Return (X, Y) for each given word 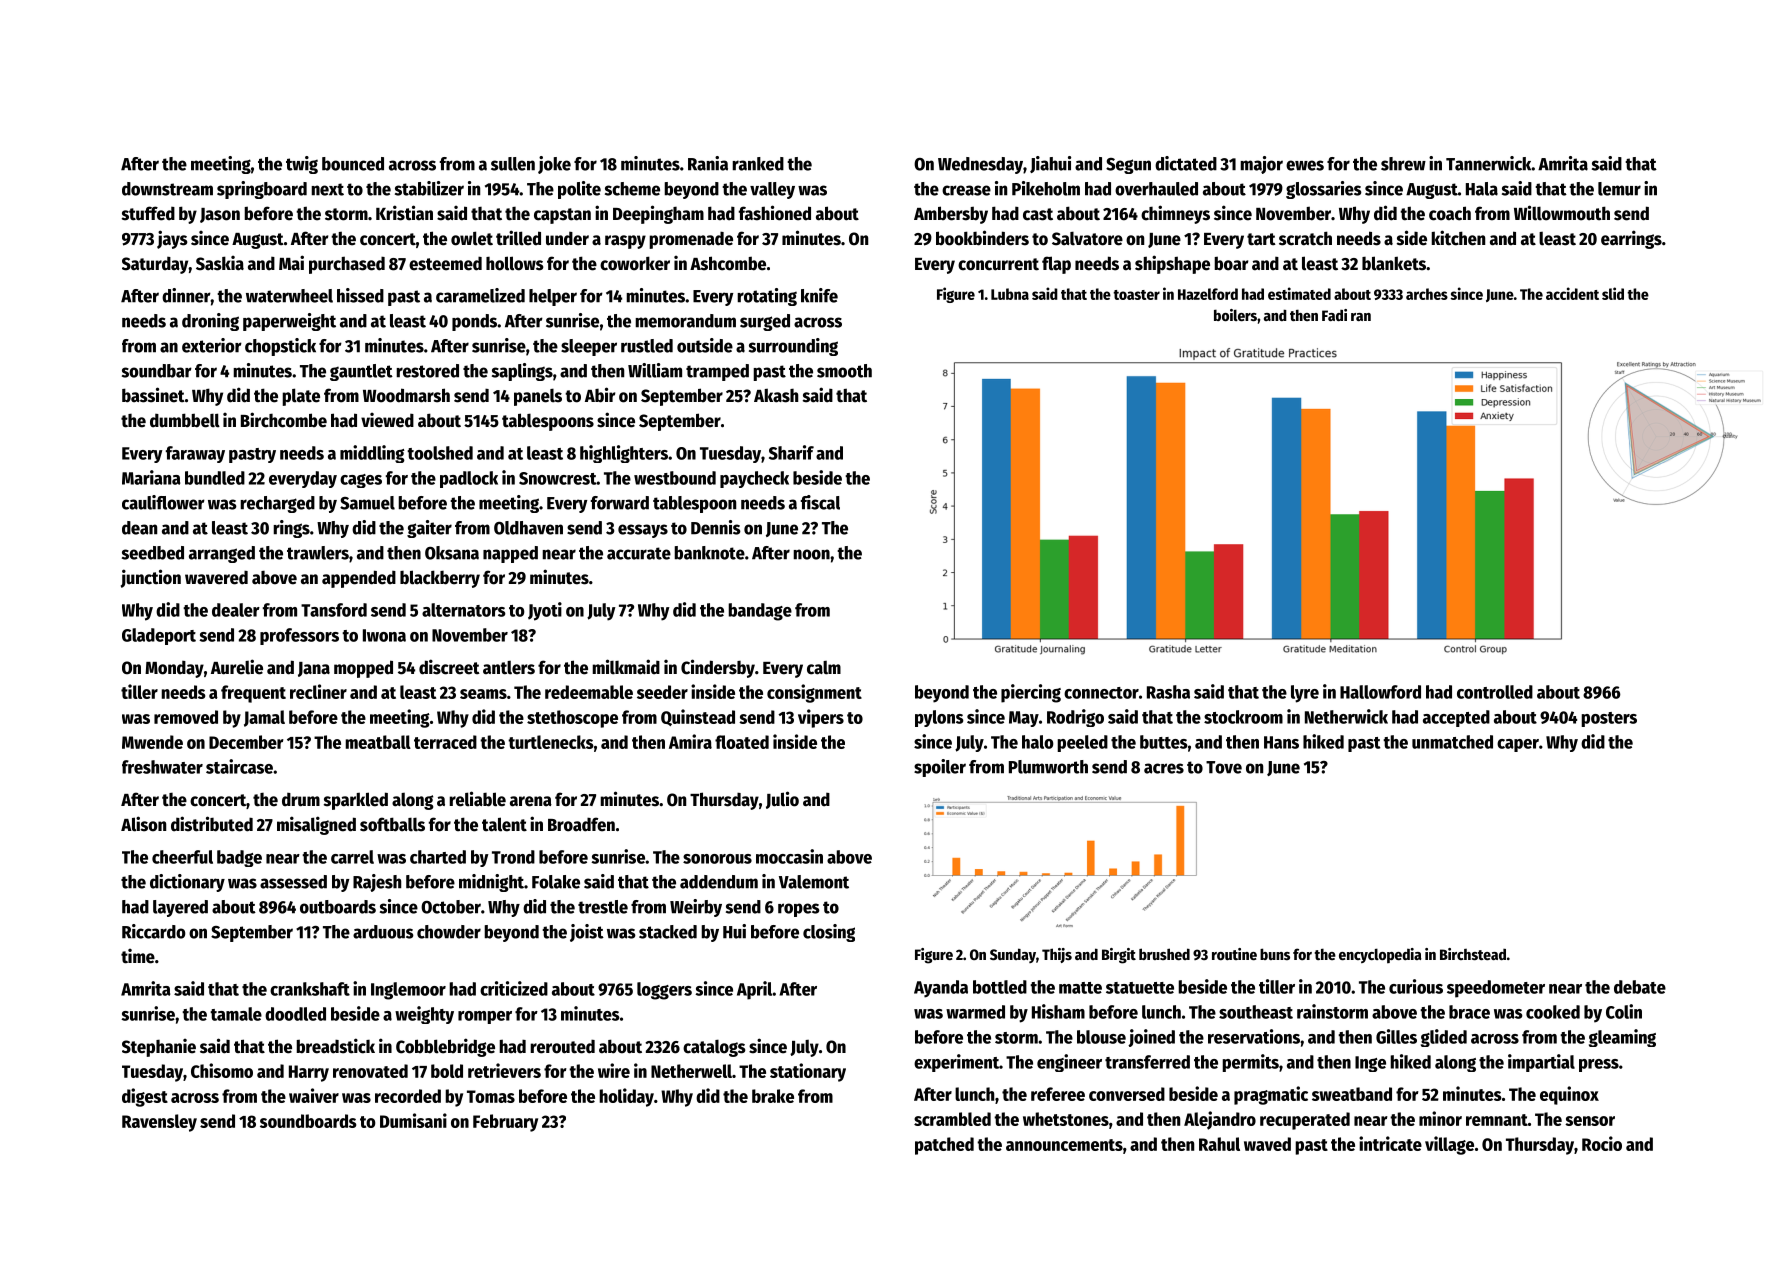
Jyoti (545, 611)
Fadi (1334, 315)
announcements (1064, 1145)
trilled (518, 238)
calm (824, 668)
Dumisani (413, 1120)
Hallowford (1380, 692)
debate (1640, 987)
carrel (352, 857)
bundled (215, 478)
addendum (719, 882)
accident (1572, 293)
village (1449, 1145)
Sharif (791, 452)
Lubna (1010, 294)
